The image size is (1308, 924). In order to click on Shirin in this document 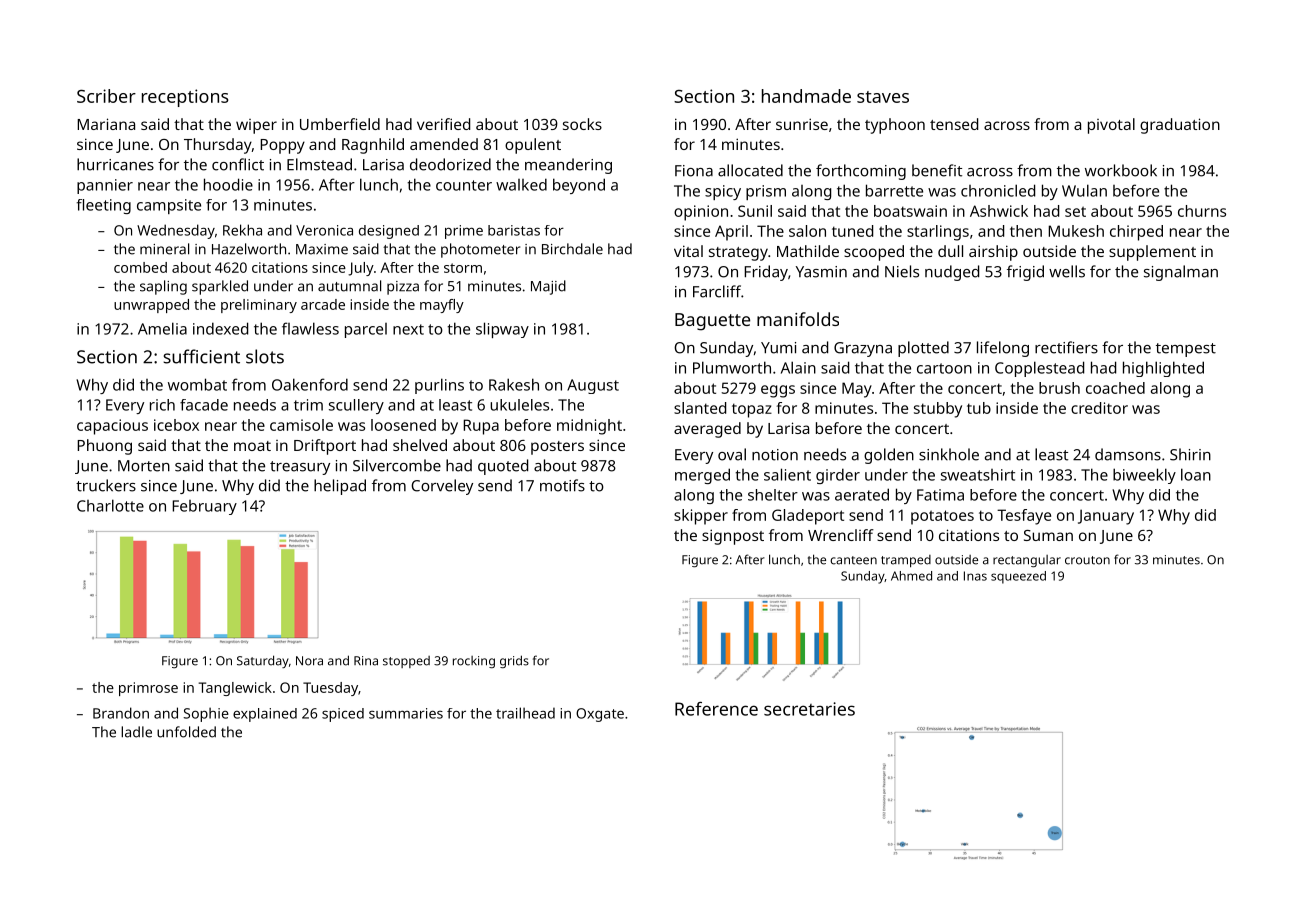, I will do `click(1190, 454)`.
